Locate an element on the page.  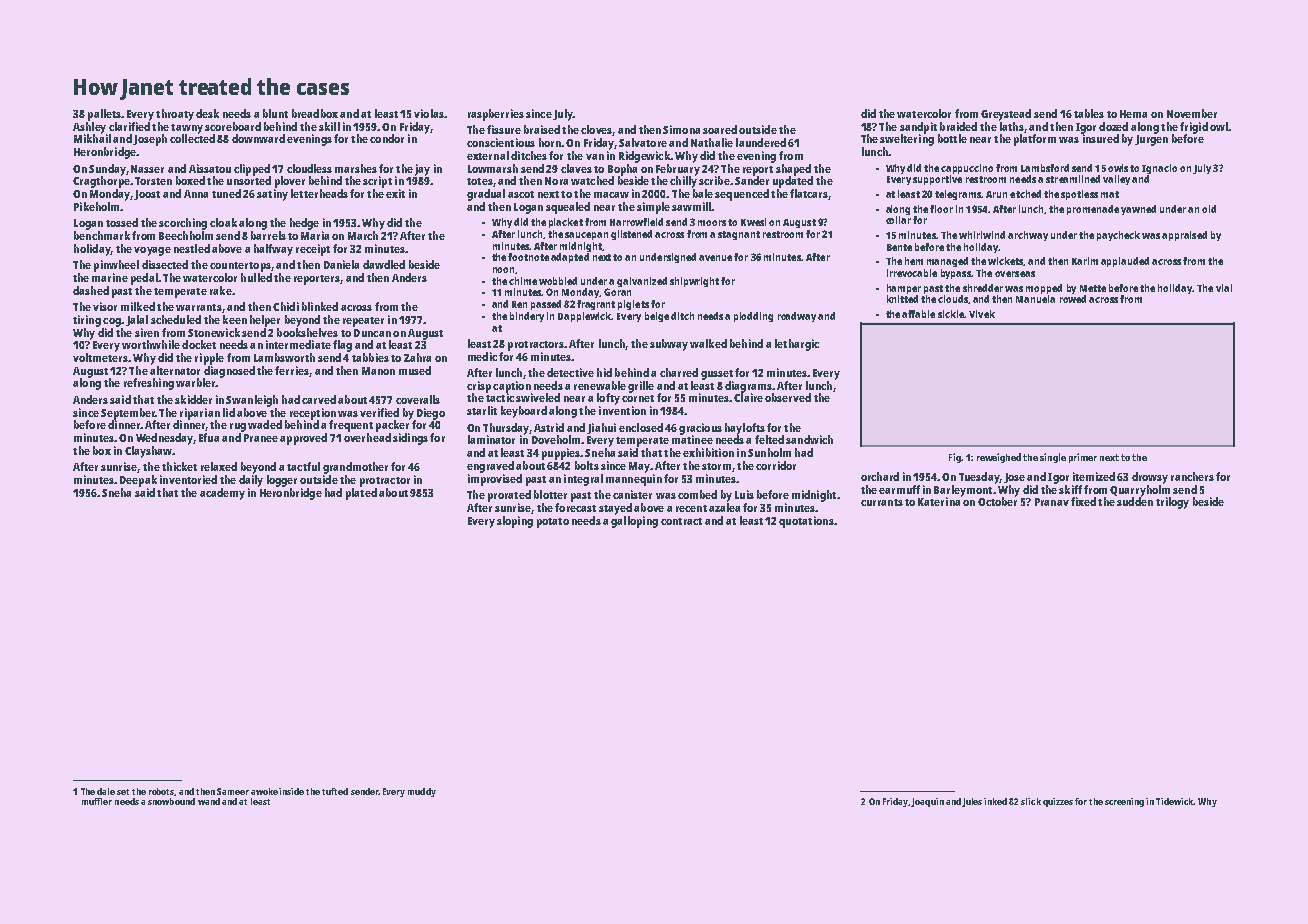
robots is located at coordinates (162, 792).
